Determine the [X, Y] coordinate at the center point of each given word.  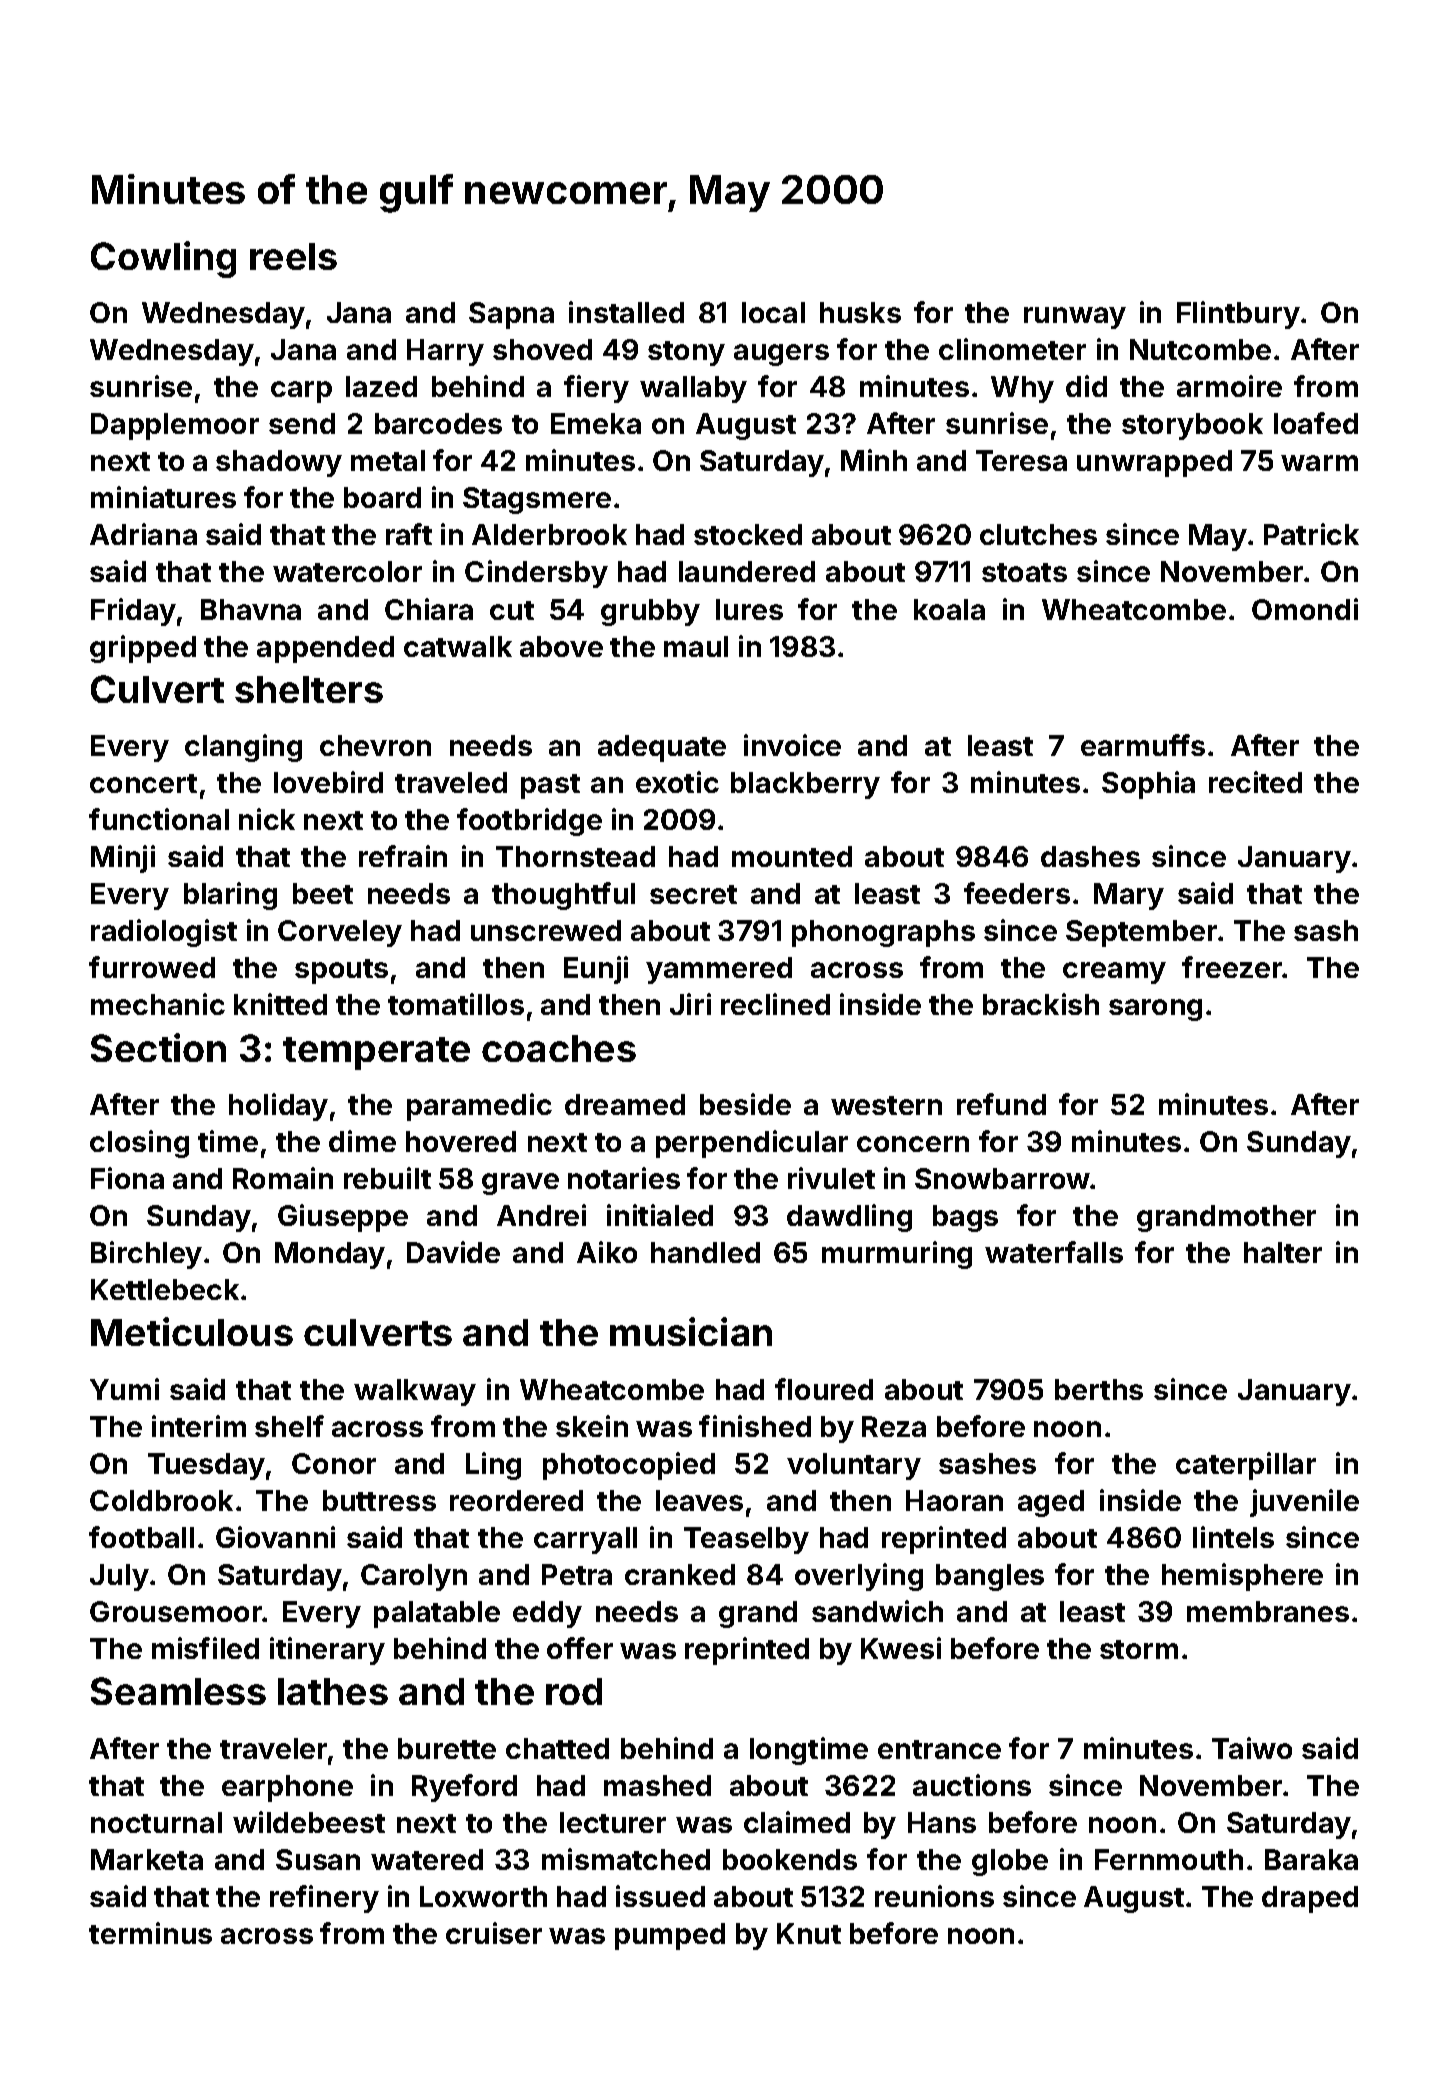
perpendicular [752, 1144]
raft [409, 534]
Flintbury [1238, 315]
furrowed [152, 967]
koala [949, 609]
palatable [437, 1614]
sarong [1155, 1010]
